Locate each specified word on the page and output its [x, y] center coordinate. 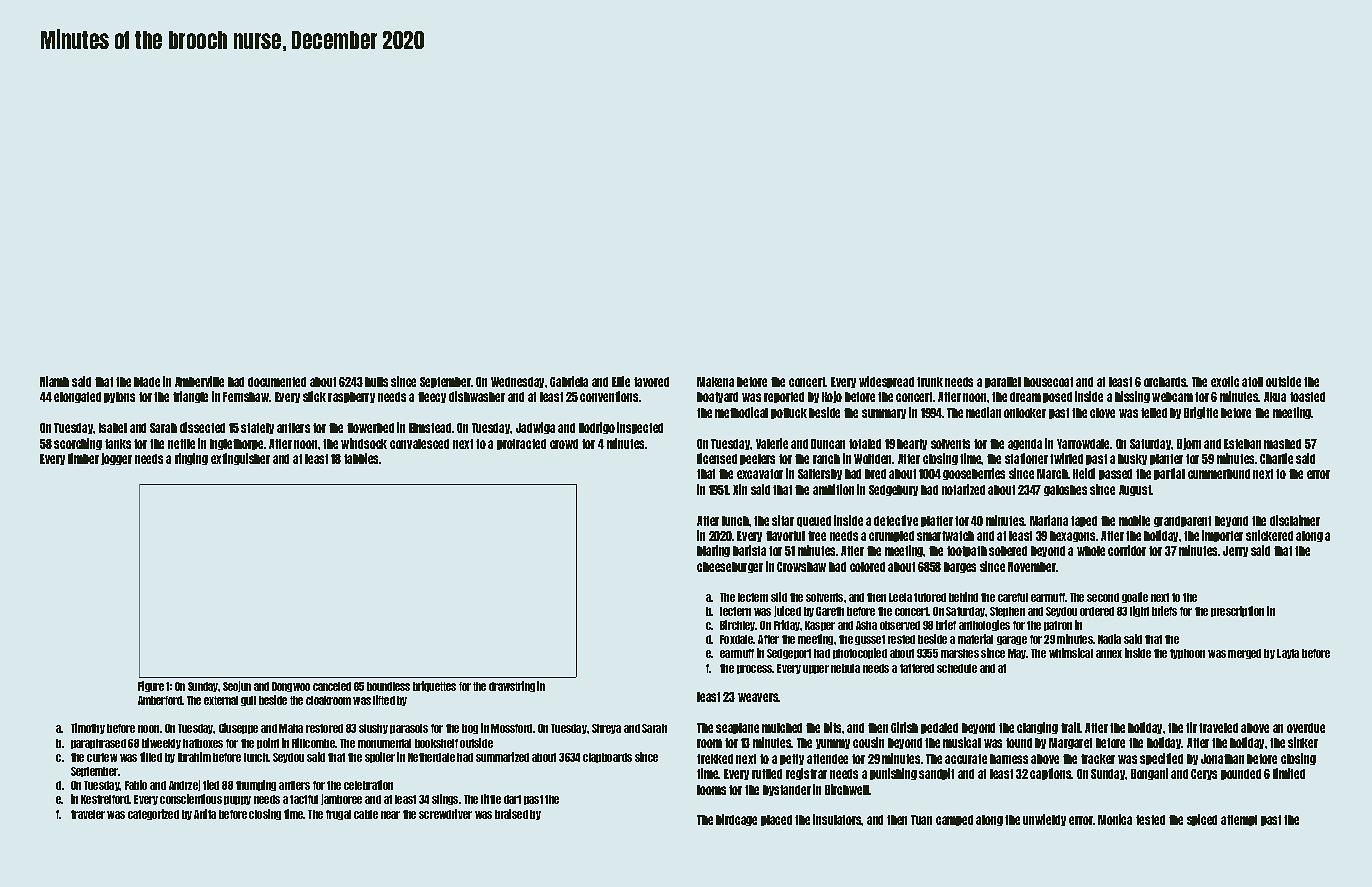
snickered [1269, 535]
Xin [740, 489]
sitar [783, 520]
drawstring [512, 686]
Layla [1288, 654]
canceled [332, 686]
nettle [181, 444]
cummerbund [1219, 474]
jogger [116, 459]
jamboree [341, 799]
